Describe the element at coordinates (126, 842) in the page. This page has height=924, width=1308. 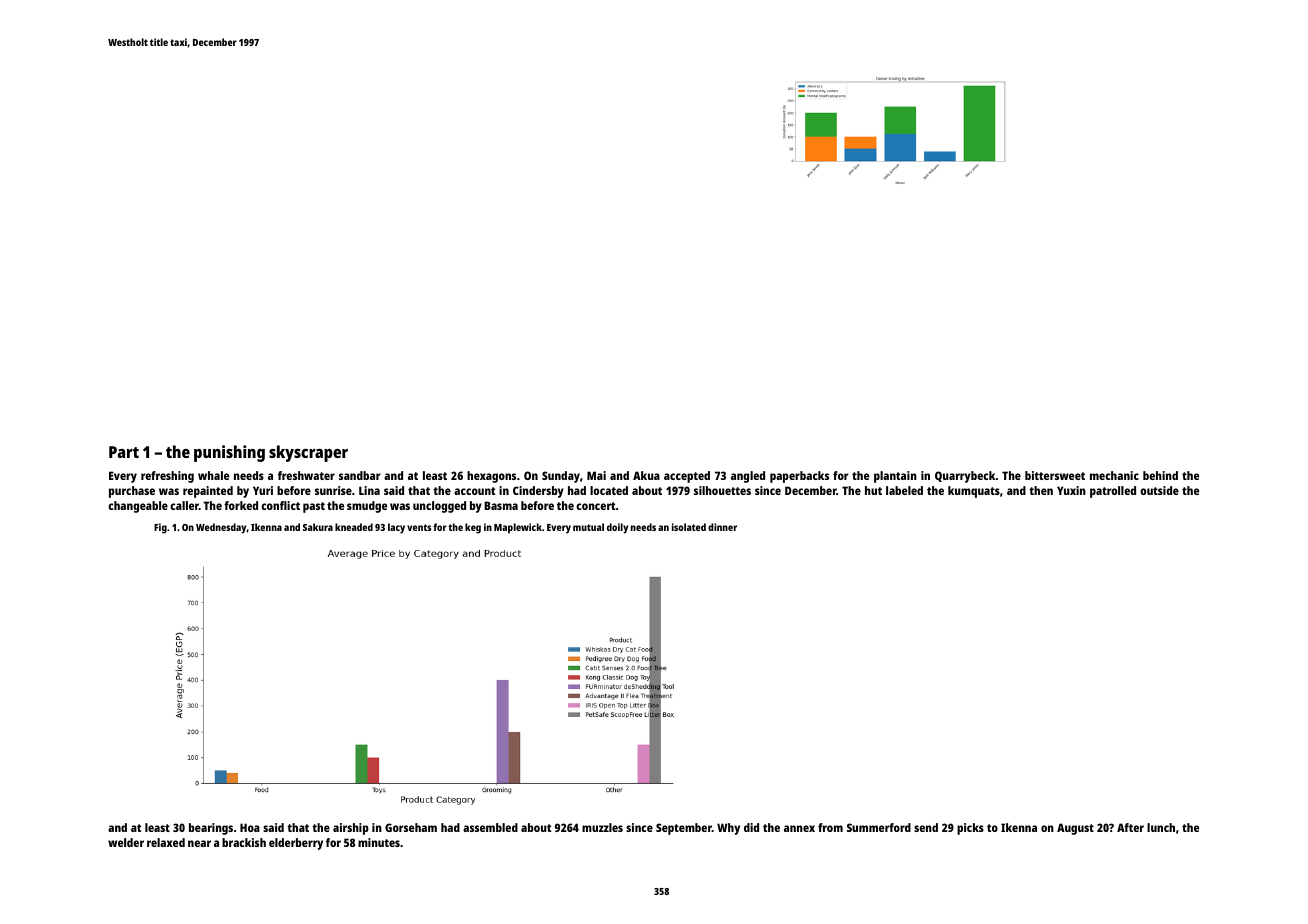
I see `welder` at that location.
